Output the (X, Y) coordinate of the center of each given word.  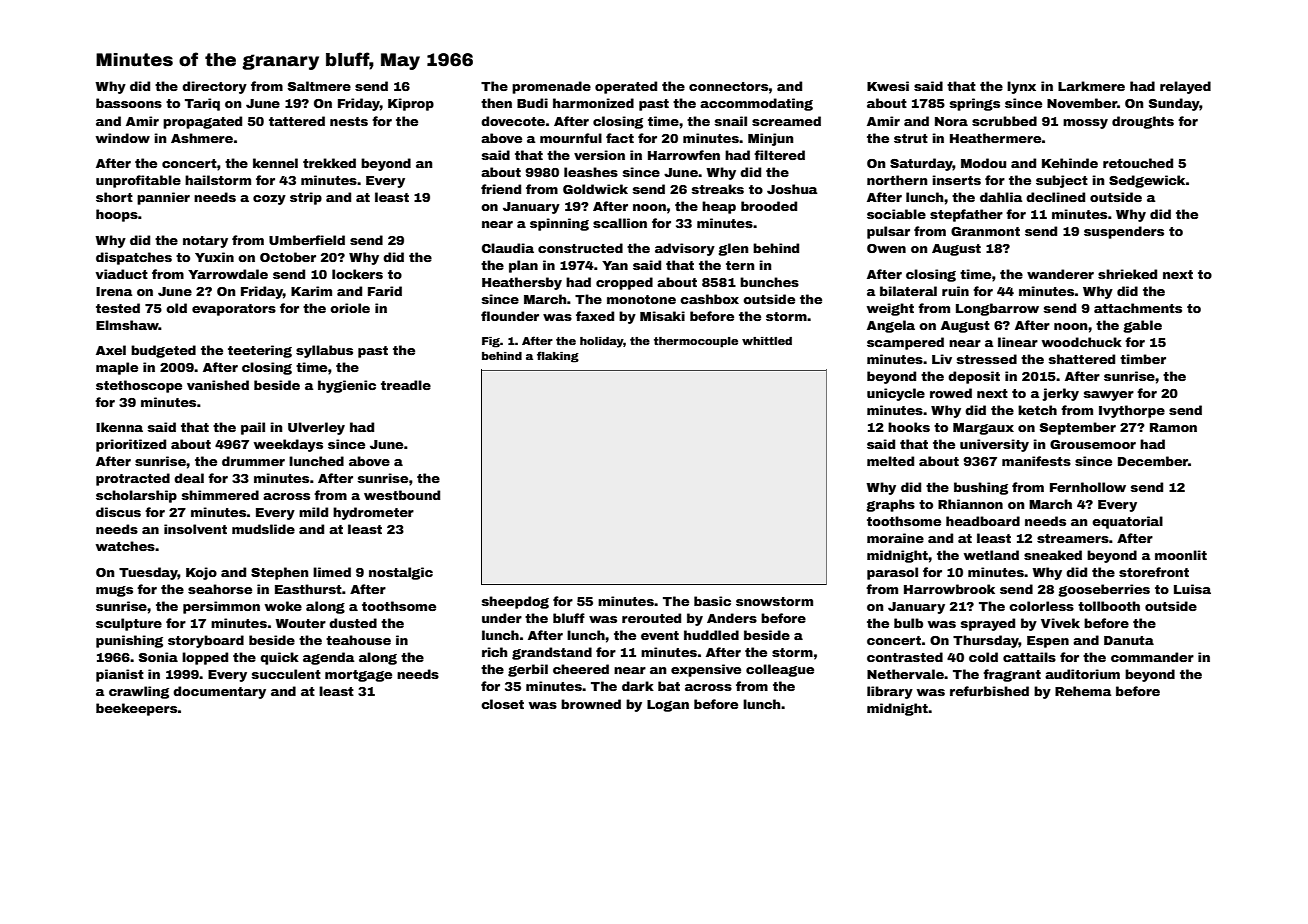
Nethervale (905, 674)
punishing (129, 641)
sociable (896, 214)
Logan (668, 706)
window (123, 138)
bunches (769, 282)
